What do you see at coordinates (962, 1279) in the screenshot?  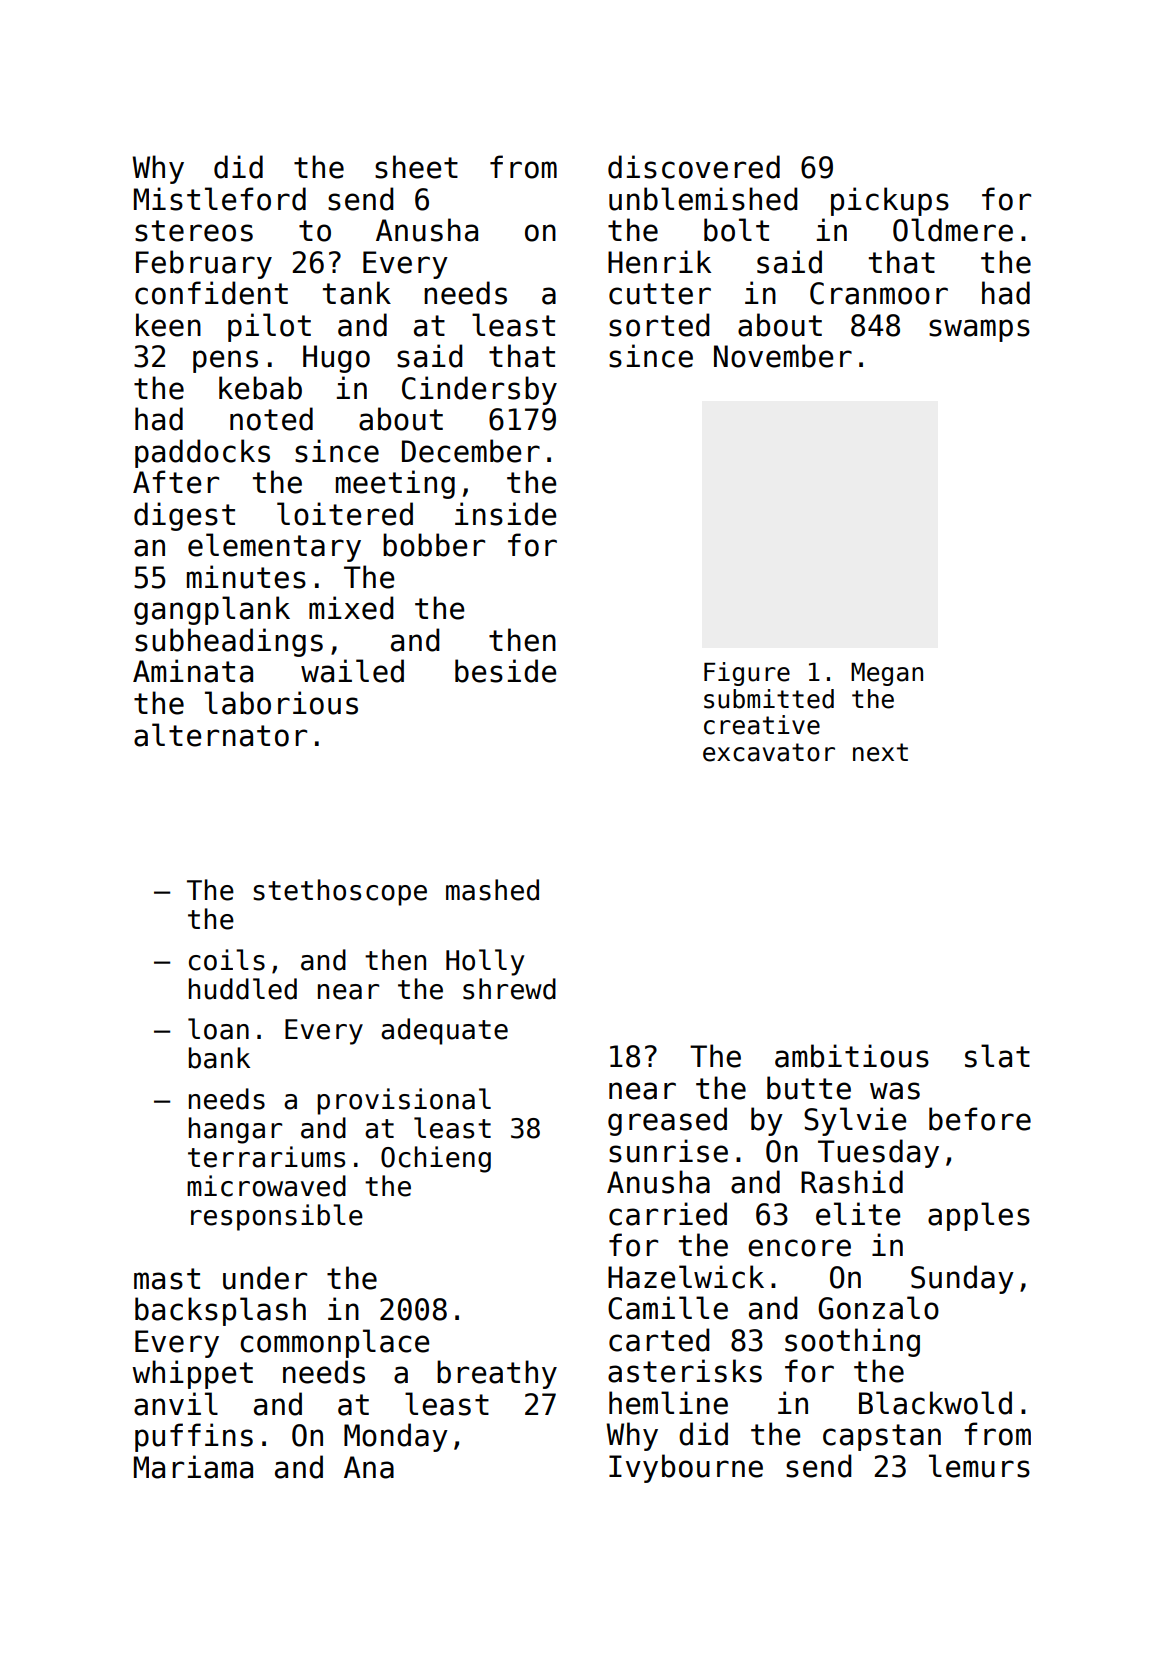 I see `Sunday` at bounding box center [962, 1279].
